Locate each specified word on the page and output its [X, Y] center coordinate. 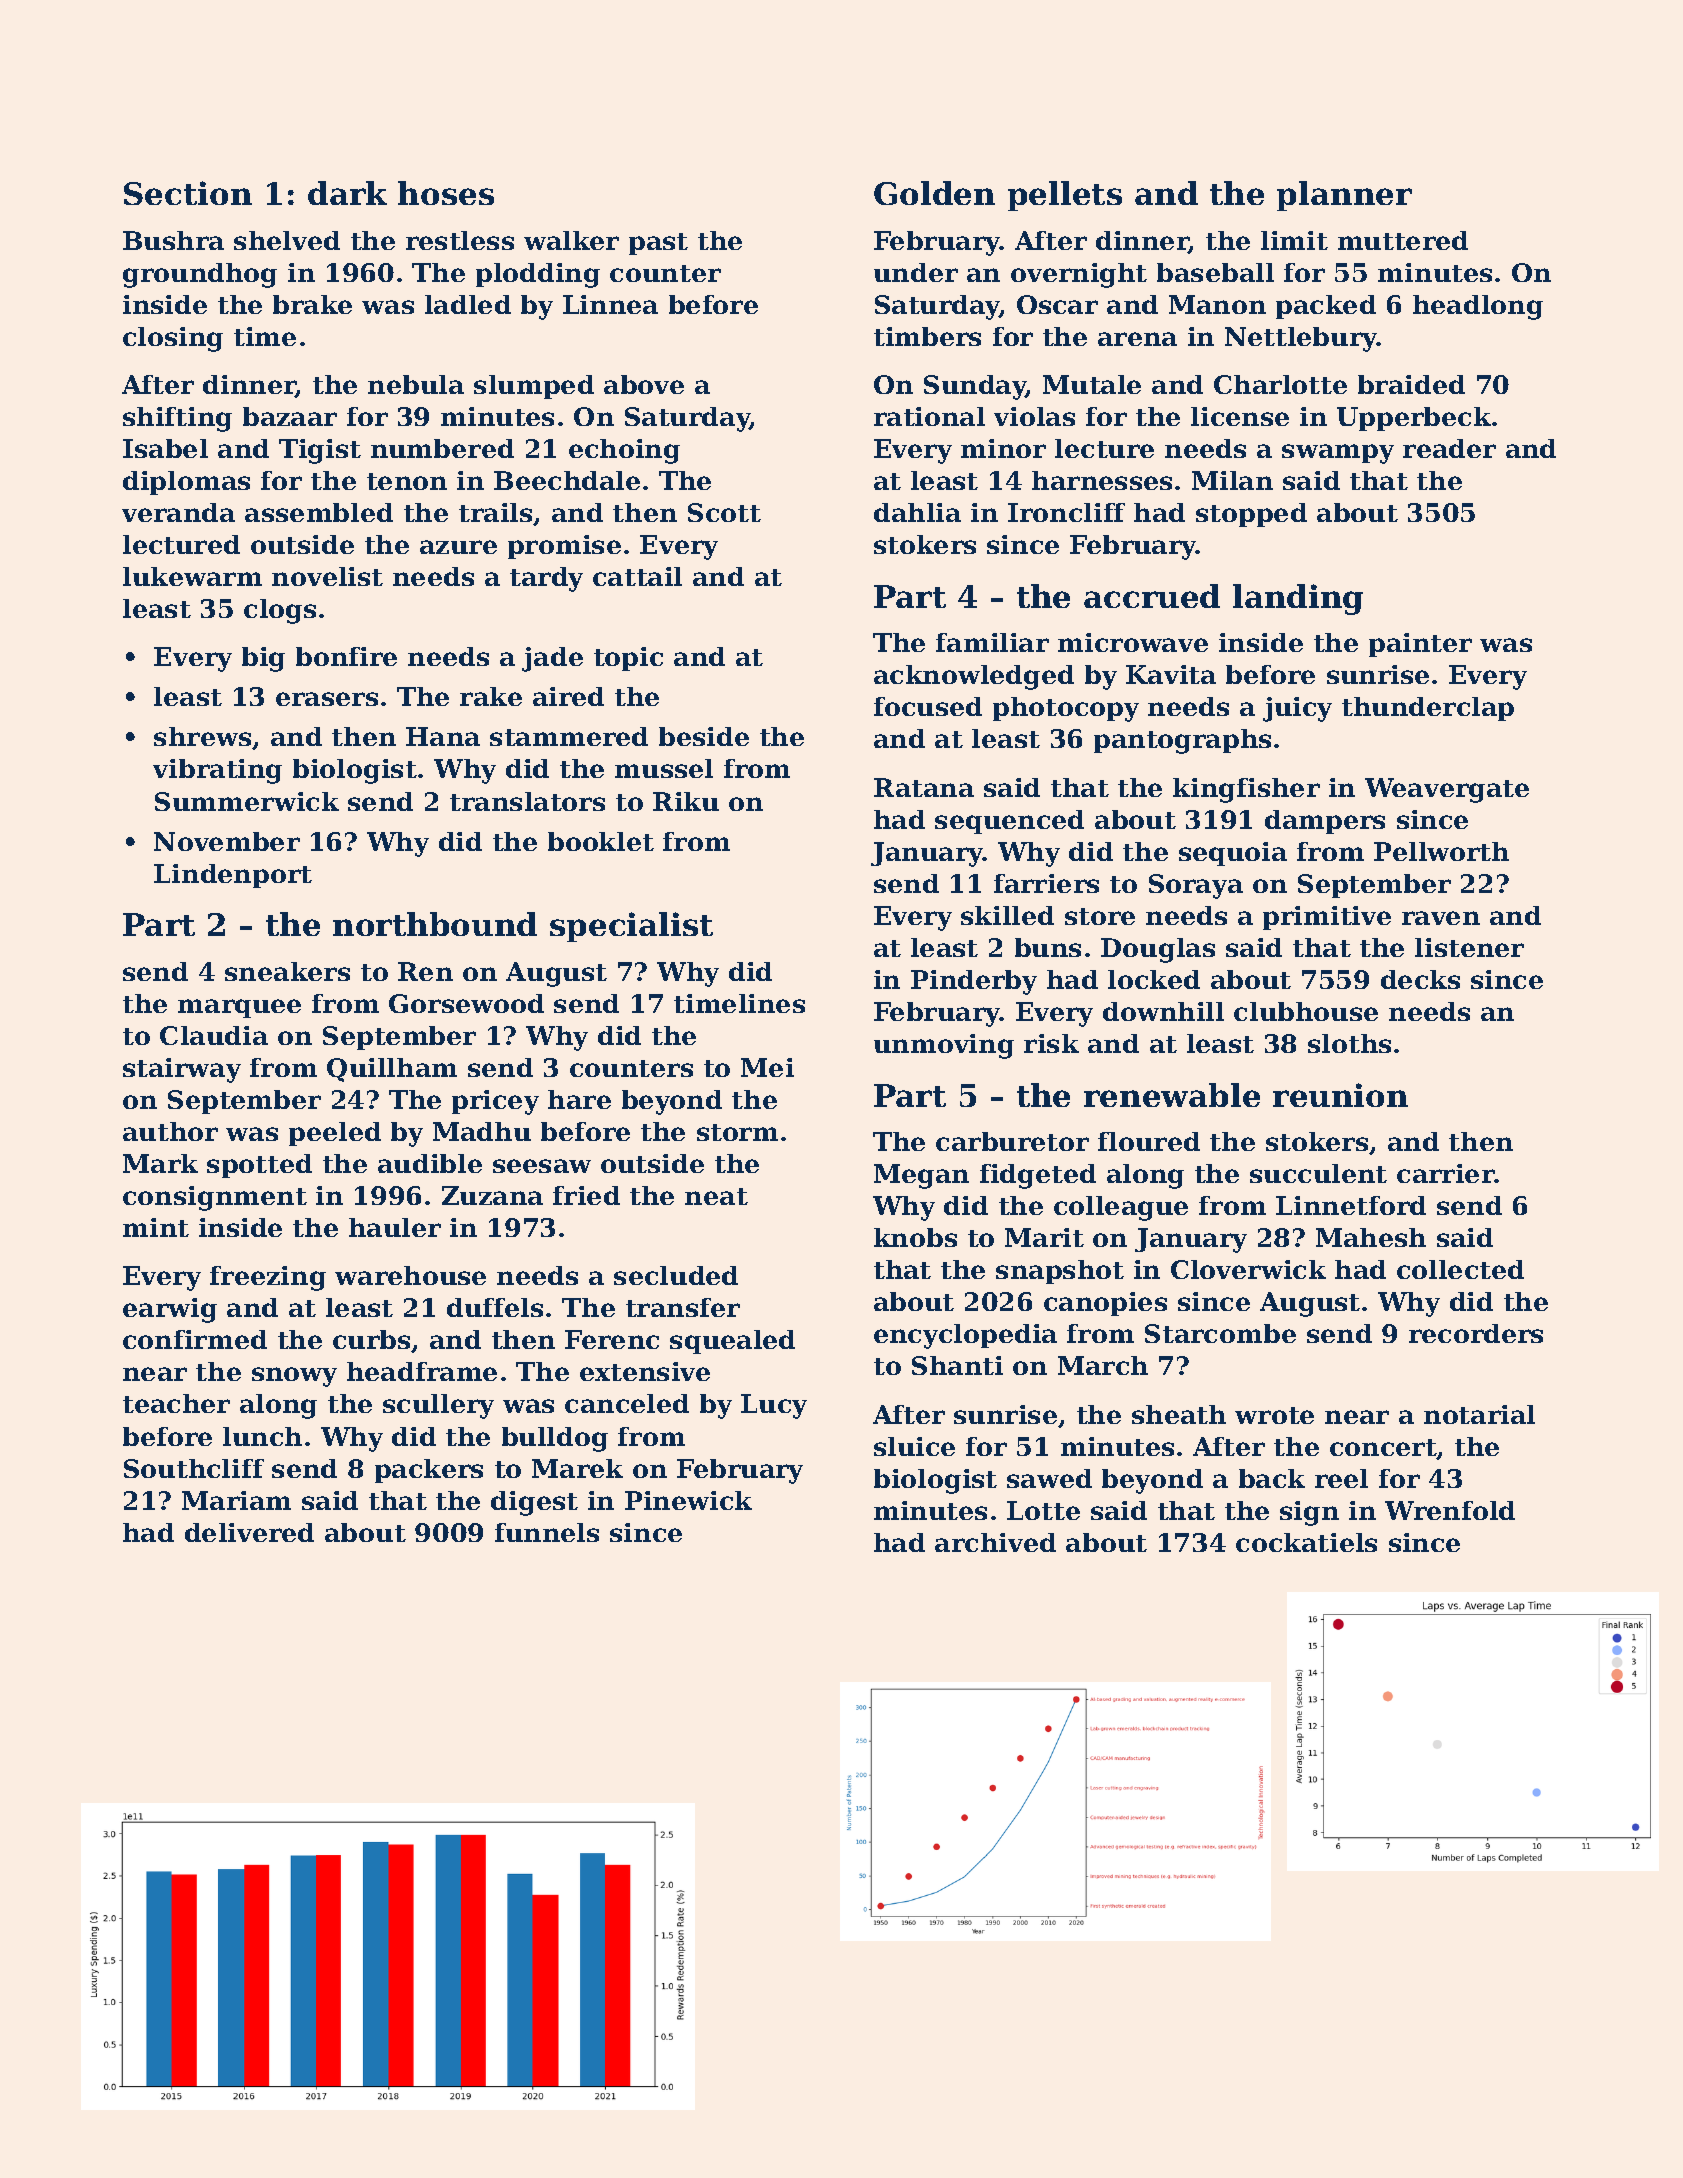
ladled [468, 304]
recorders [1476, 1333]
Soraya [1196, 886]
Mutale [1092, 384]
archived [995, 1542]
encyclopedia [965, 1336]
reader [1449, 448]
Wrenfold [1450, 1510]
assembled [319, 512]
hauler [395, 1227]
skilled [1007, 915]
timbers [927, 336]
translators [527, 801]
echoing [624, 451]
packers [429, 1471]
